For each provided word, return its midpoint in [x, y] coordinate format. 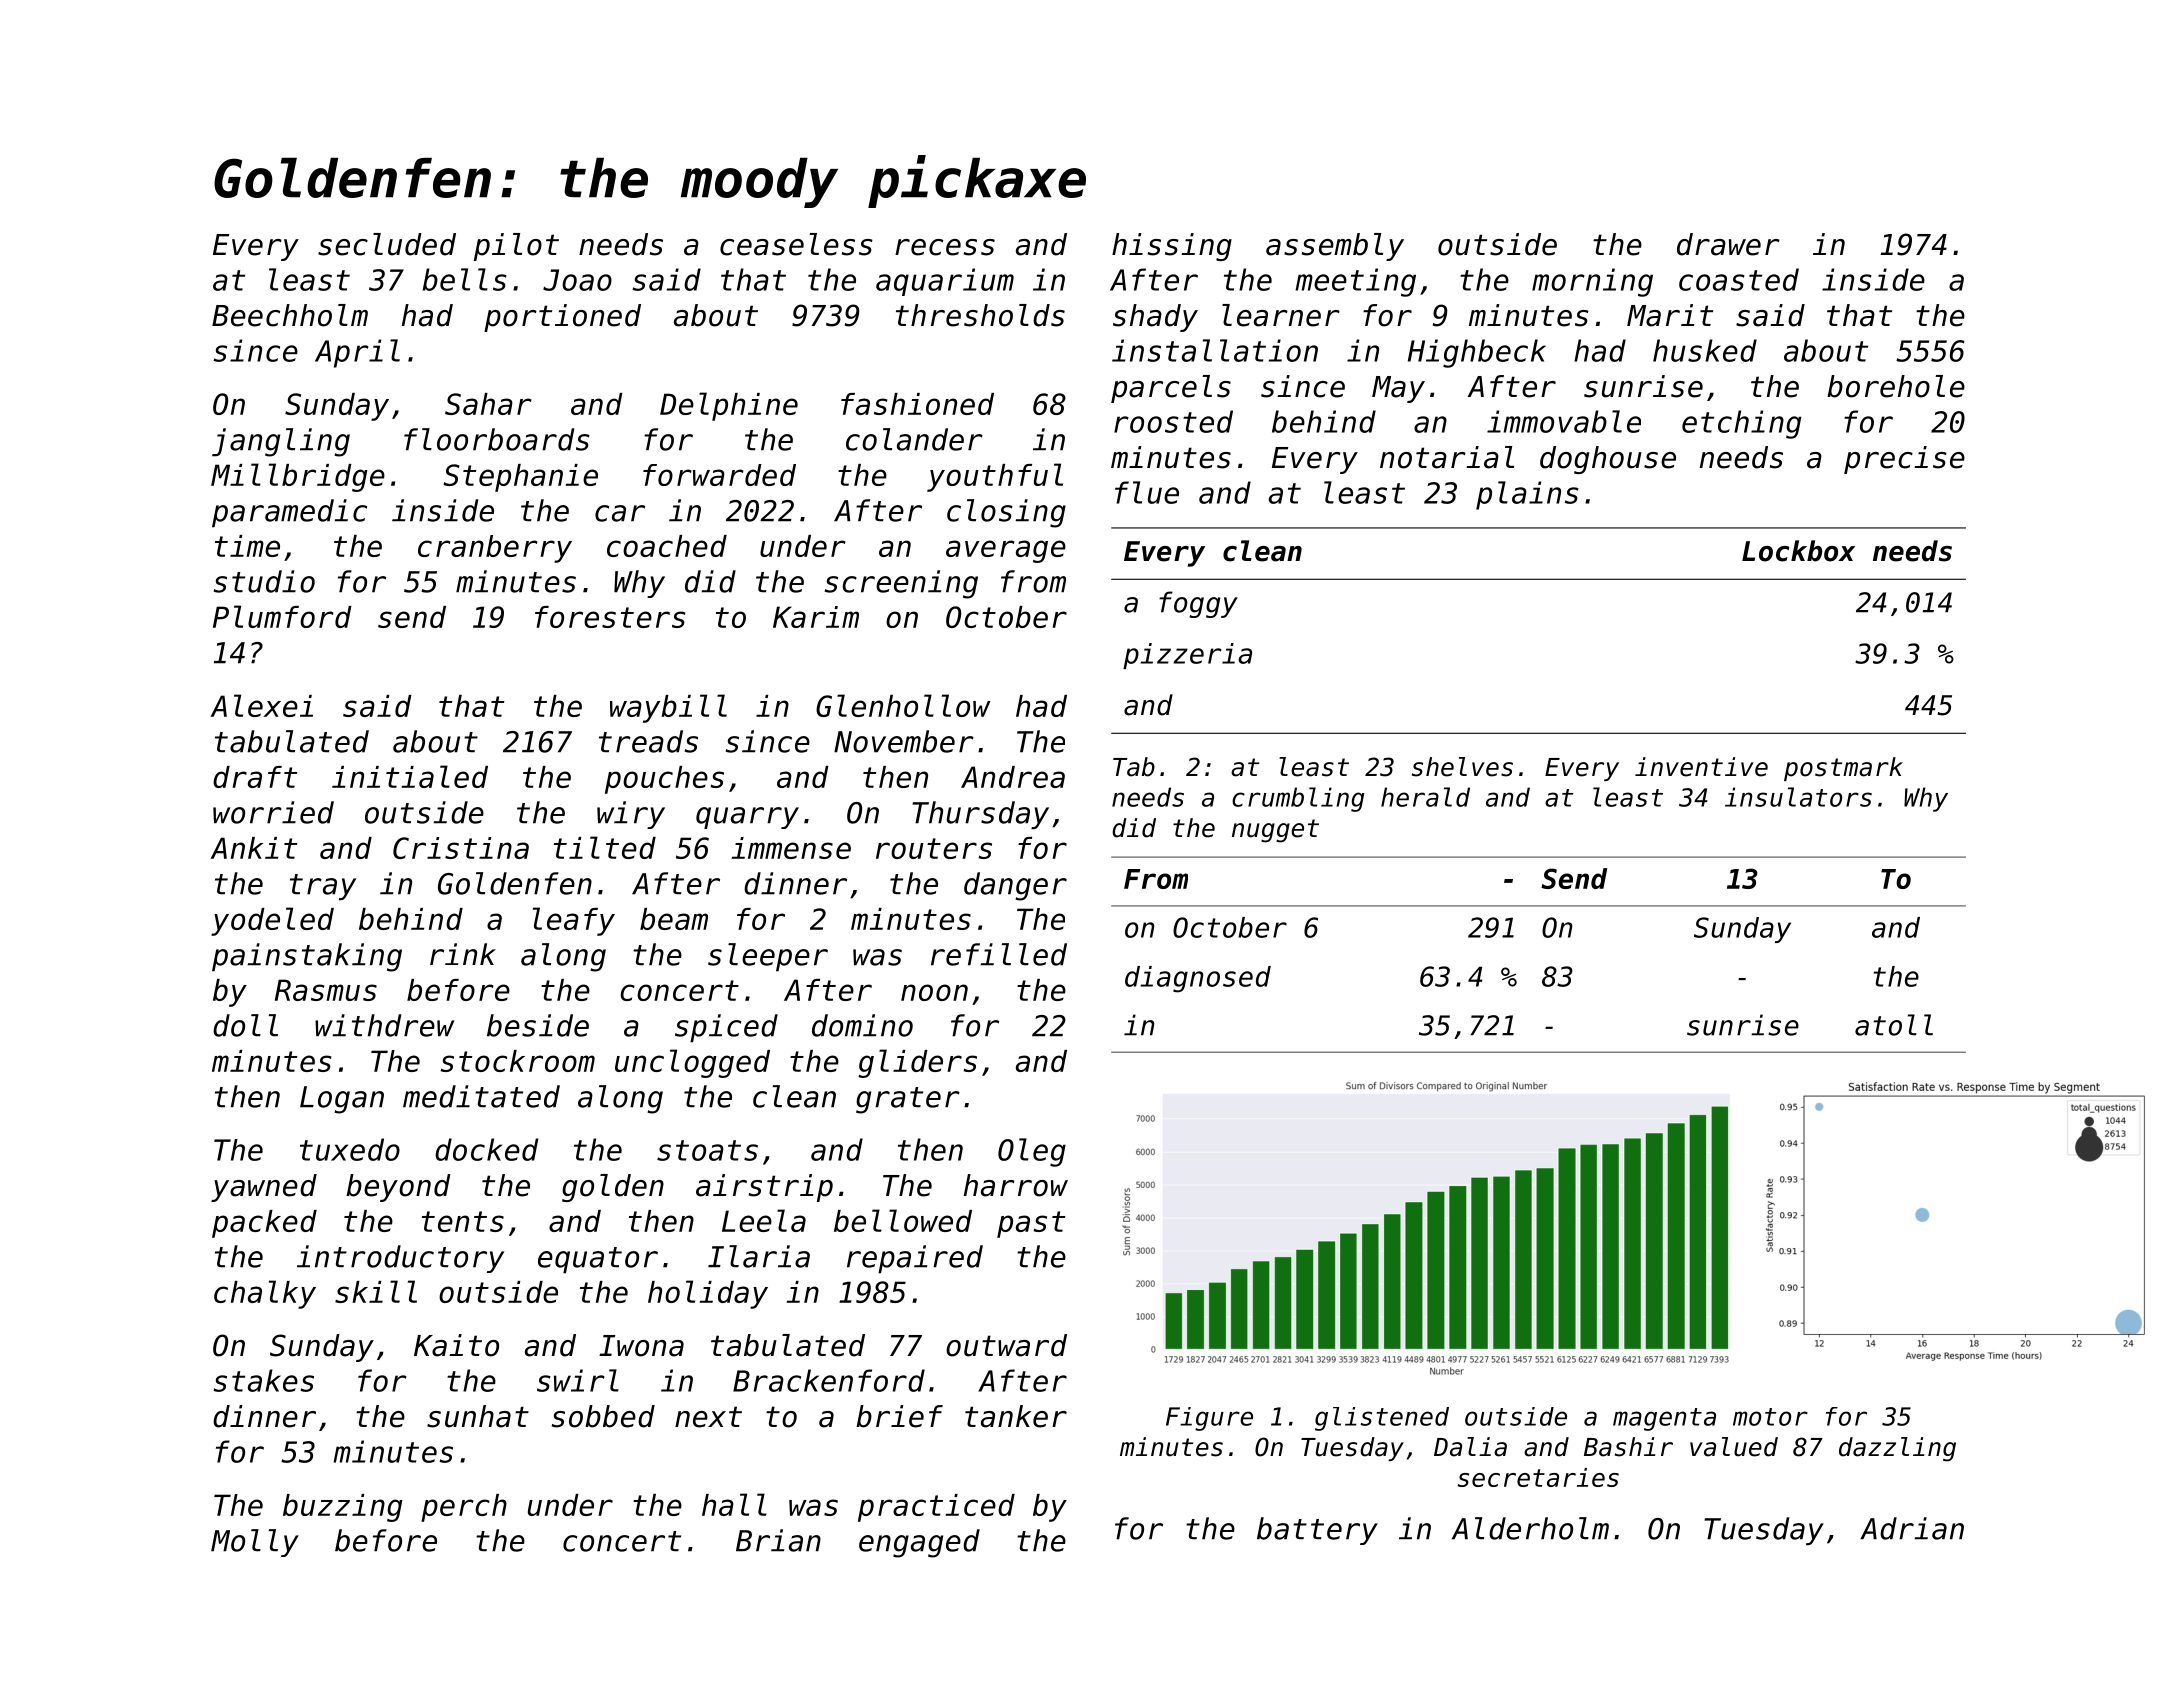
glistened [1382, 1419]
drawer [1728, 244]
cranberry [495, 549]
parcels [1171, 389]
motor [1770, 1417]
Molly [255, 1543]
